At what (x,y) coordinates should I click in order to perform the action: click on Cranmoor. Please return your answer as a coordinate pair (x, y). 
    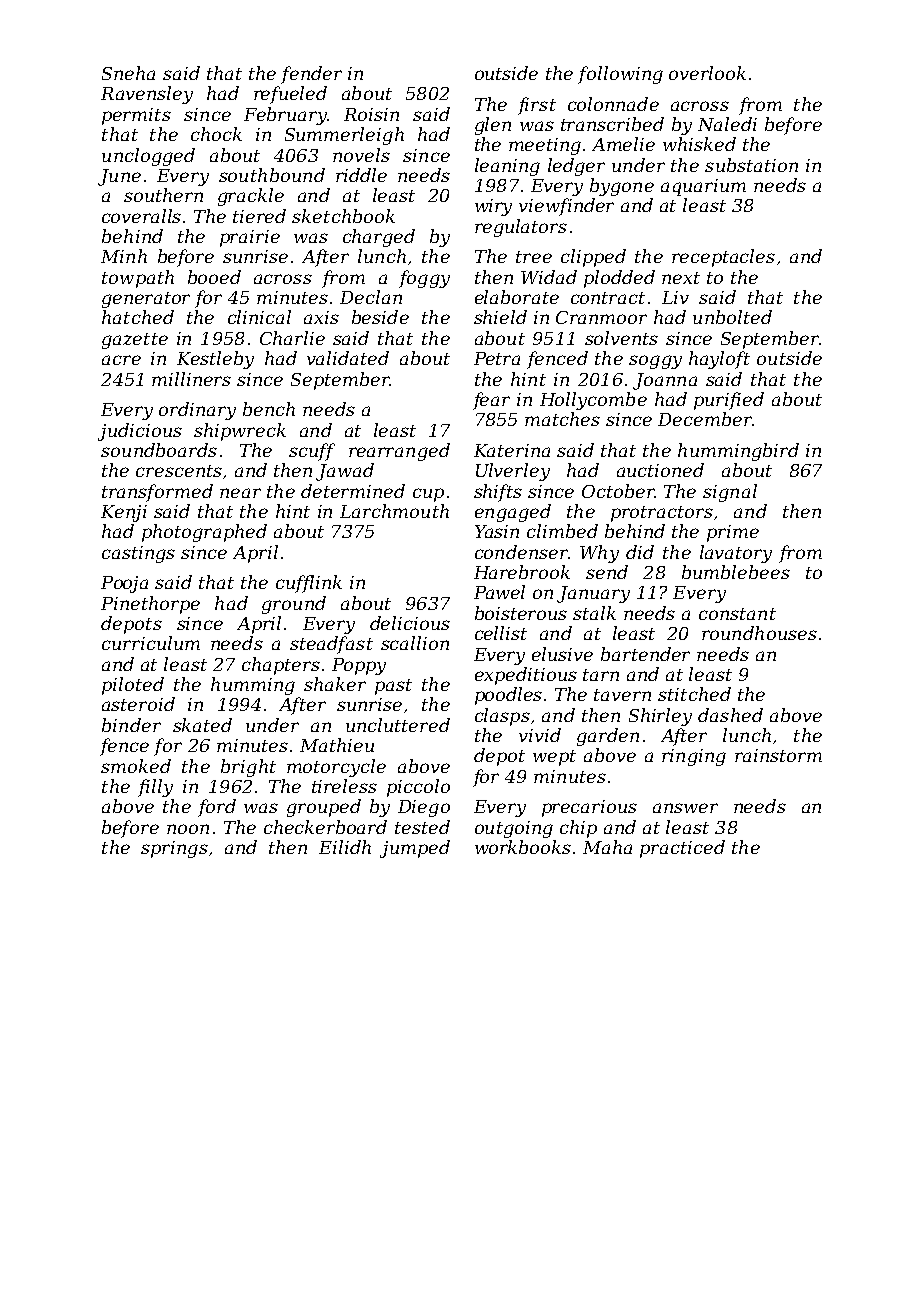
    Looking at the image, I should click on (601, 317).
